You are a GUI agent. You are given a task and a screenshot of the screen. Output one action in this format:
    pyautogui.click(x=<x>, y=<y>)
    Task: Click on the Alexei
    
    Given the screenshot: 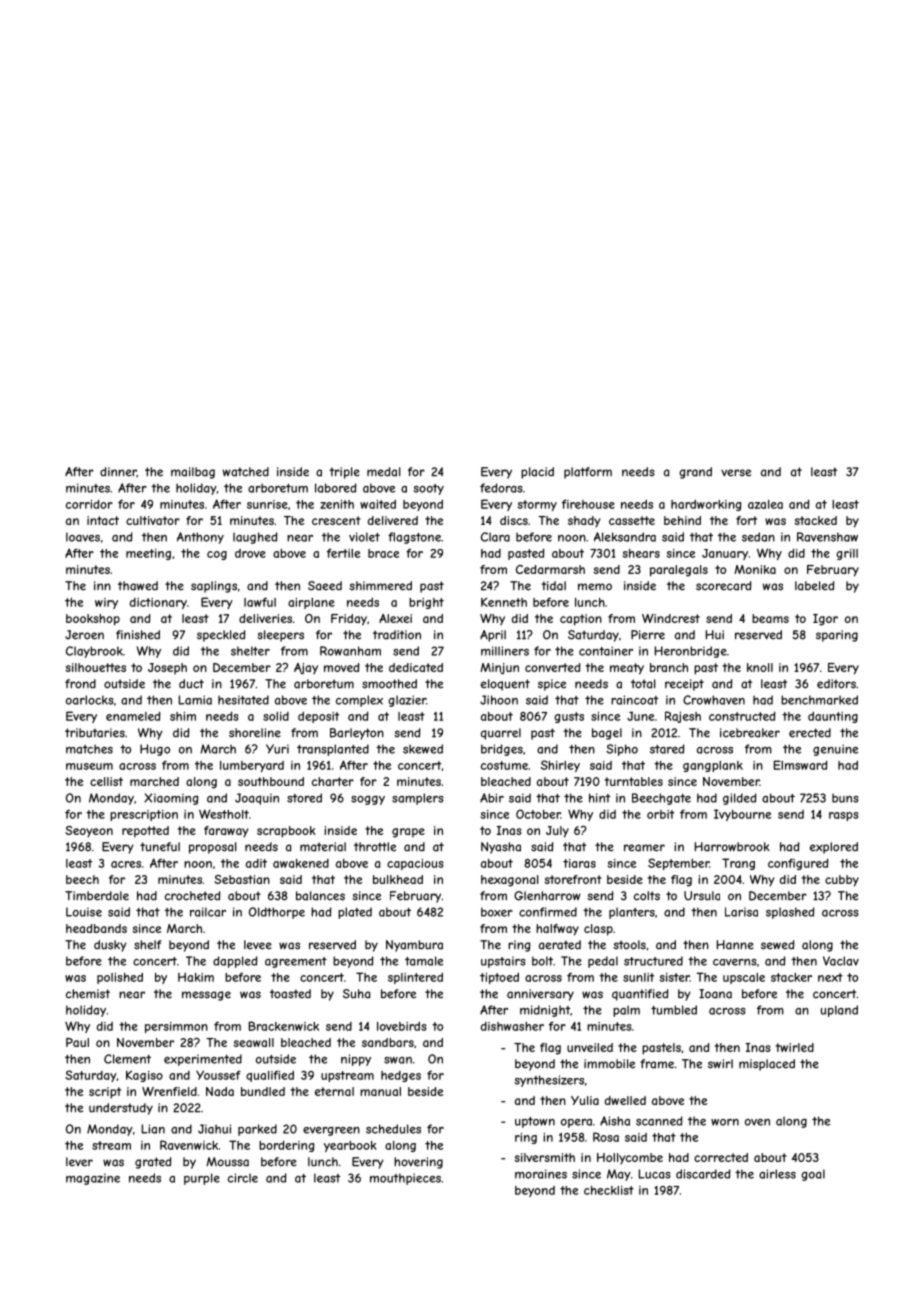 What is the action you would take?
    pyautogui.click(x=395, y=618)
